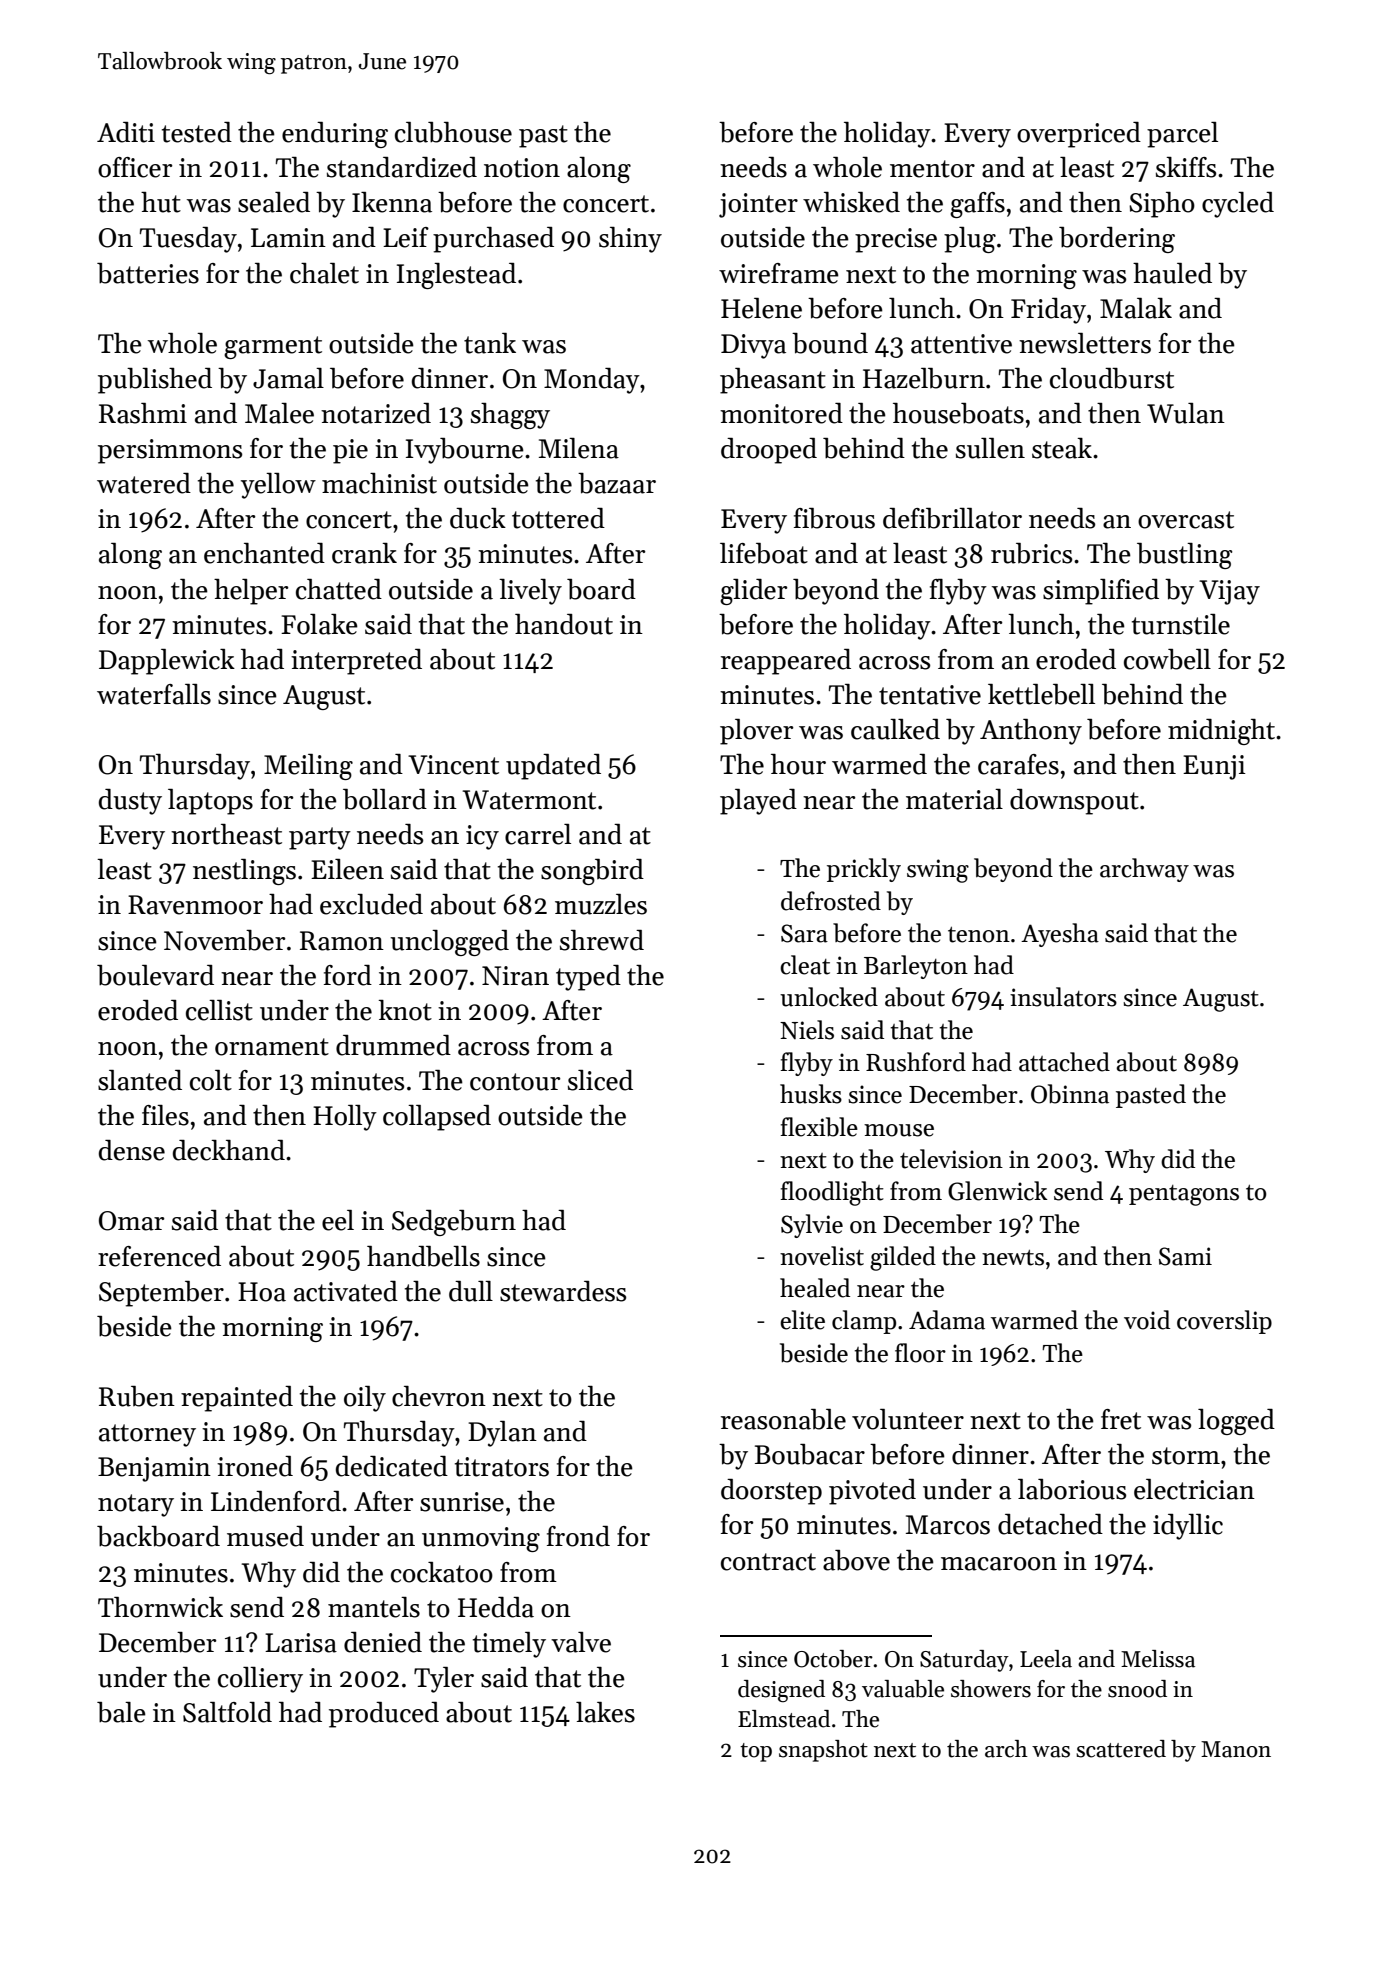 The image size is (1386, 1969). I want to click on produced, so click(384, 1715).
